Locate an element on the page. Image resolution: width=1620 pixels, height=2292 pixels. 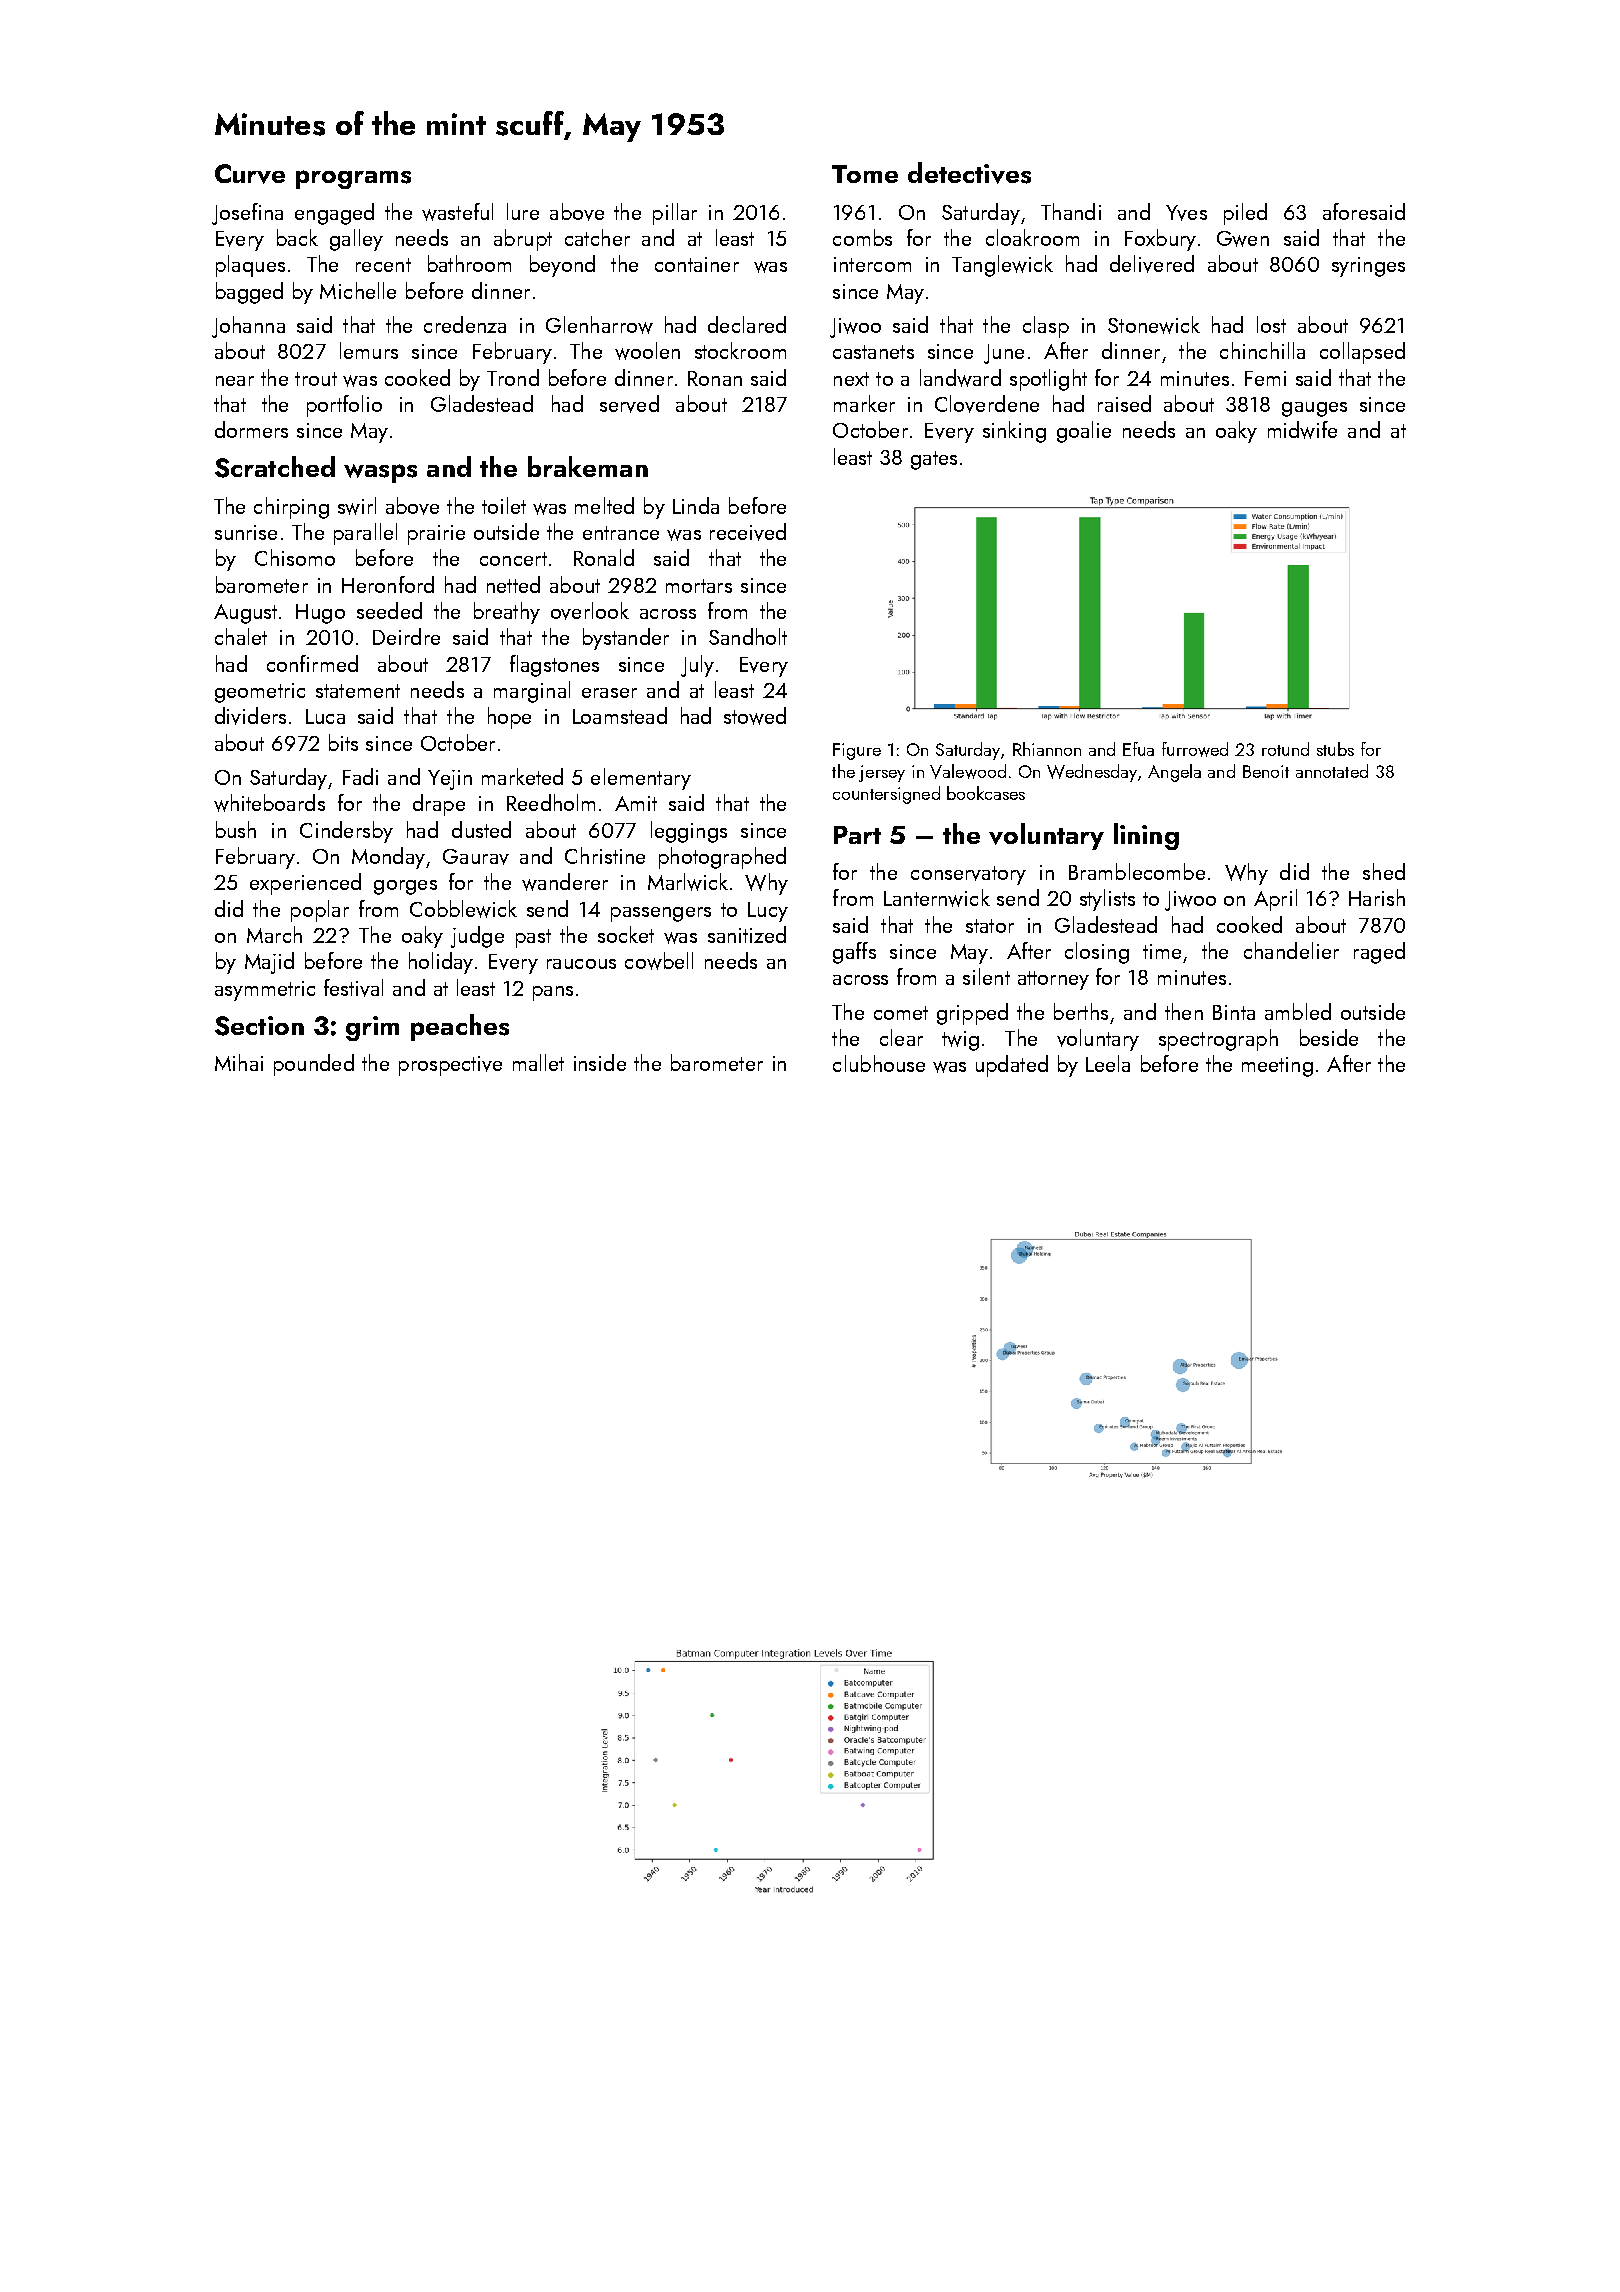
Lanternwick is located at coordinates (937, 898).
